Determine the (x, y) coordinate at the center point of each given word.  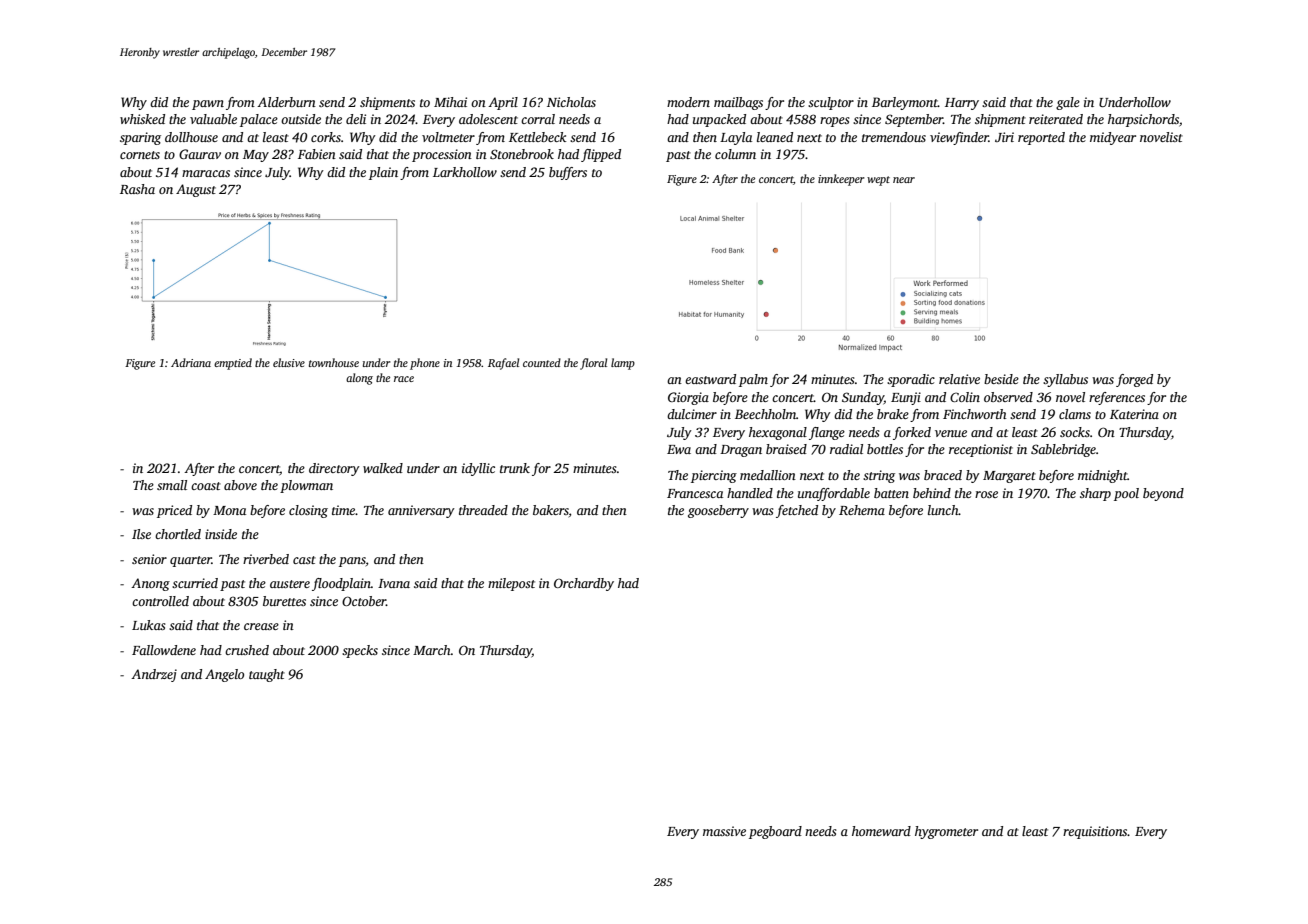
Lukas (149, 625)
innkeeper (841, 180)
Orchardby (584, 584)
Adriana (191, 362)
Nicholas (571, 102)
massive (724, 831)
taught (267, 675)
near (904, 180)
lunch (943, 510)
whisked (142, 119)
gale (1068, 103)
